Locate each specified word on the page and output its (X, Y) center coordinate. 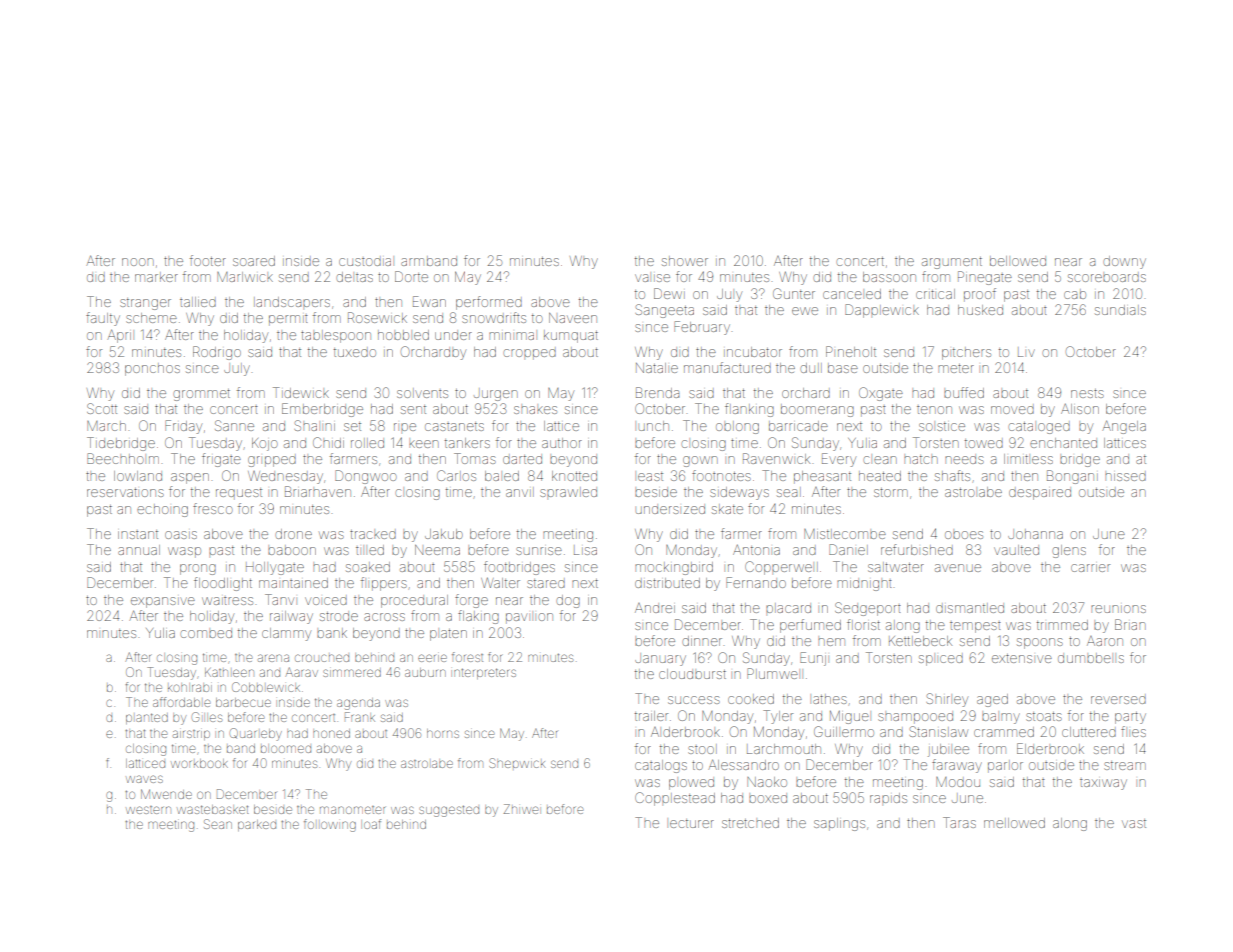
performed (489, 303)
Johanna (1035, 534)
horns (443, 733)
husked (980, 310)
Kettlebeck (920, 641)
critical (935, 294)
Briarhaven (318, 491)
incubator (753, 352)
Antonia (756, 550)
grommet (201, 395)
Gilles (207, 717)
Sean (218, 824)
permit (288, 320)
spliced (941, 660)
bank (332, 633)
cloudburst (692, 674)
